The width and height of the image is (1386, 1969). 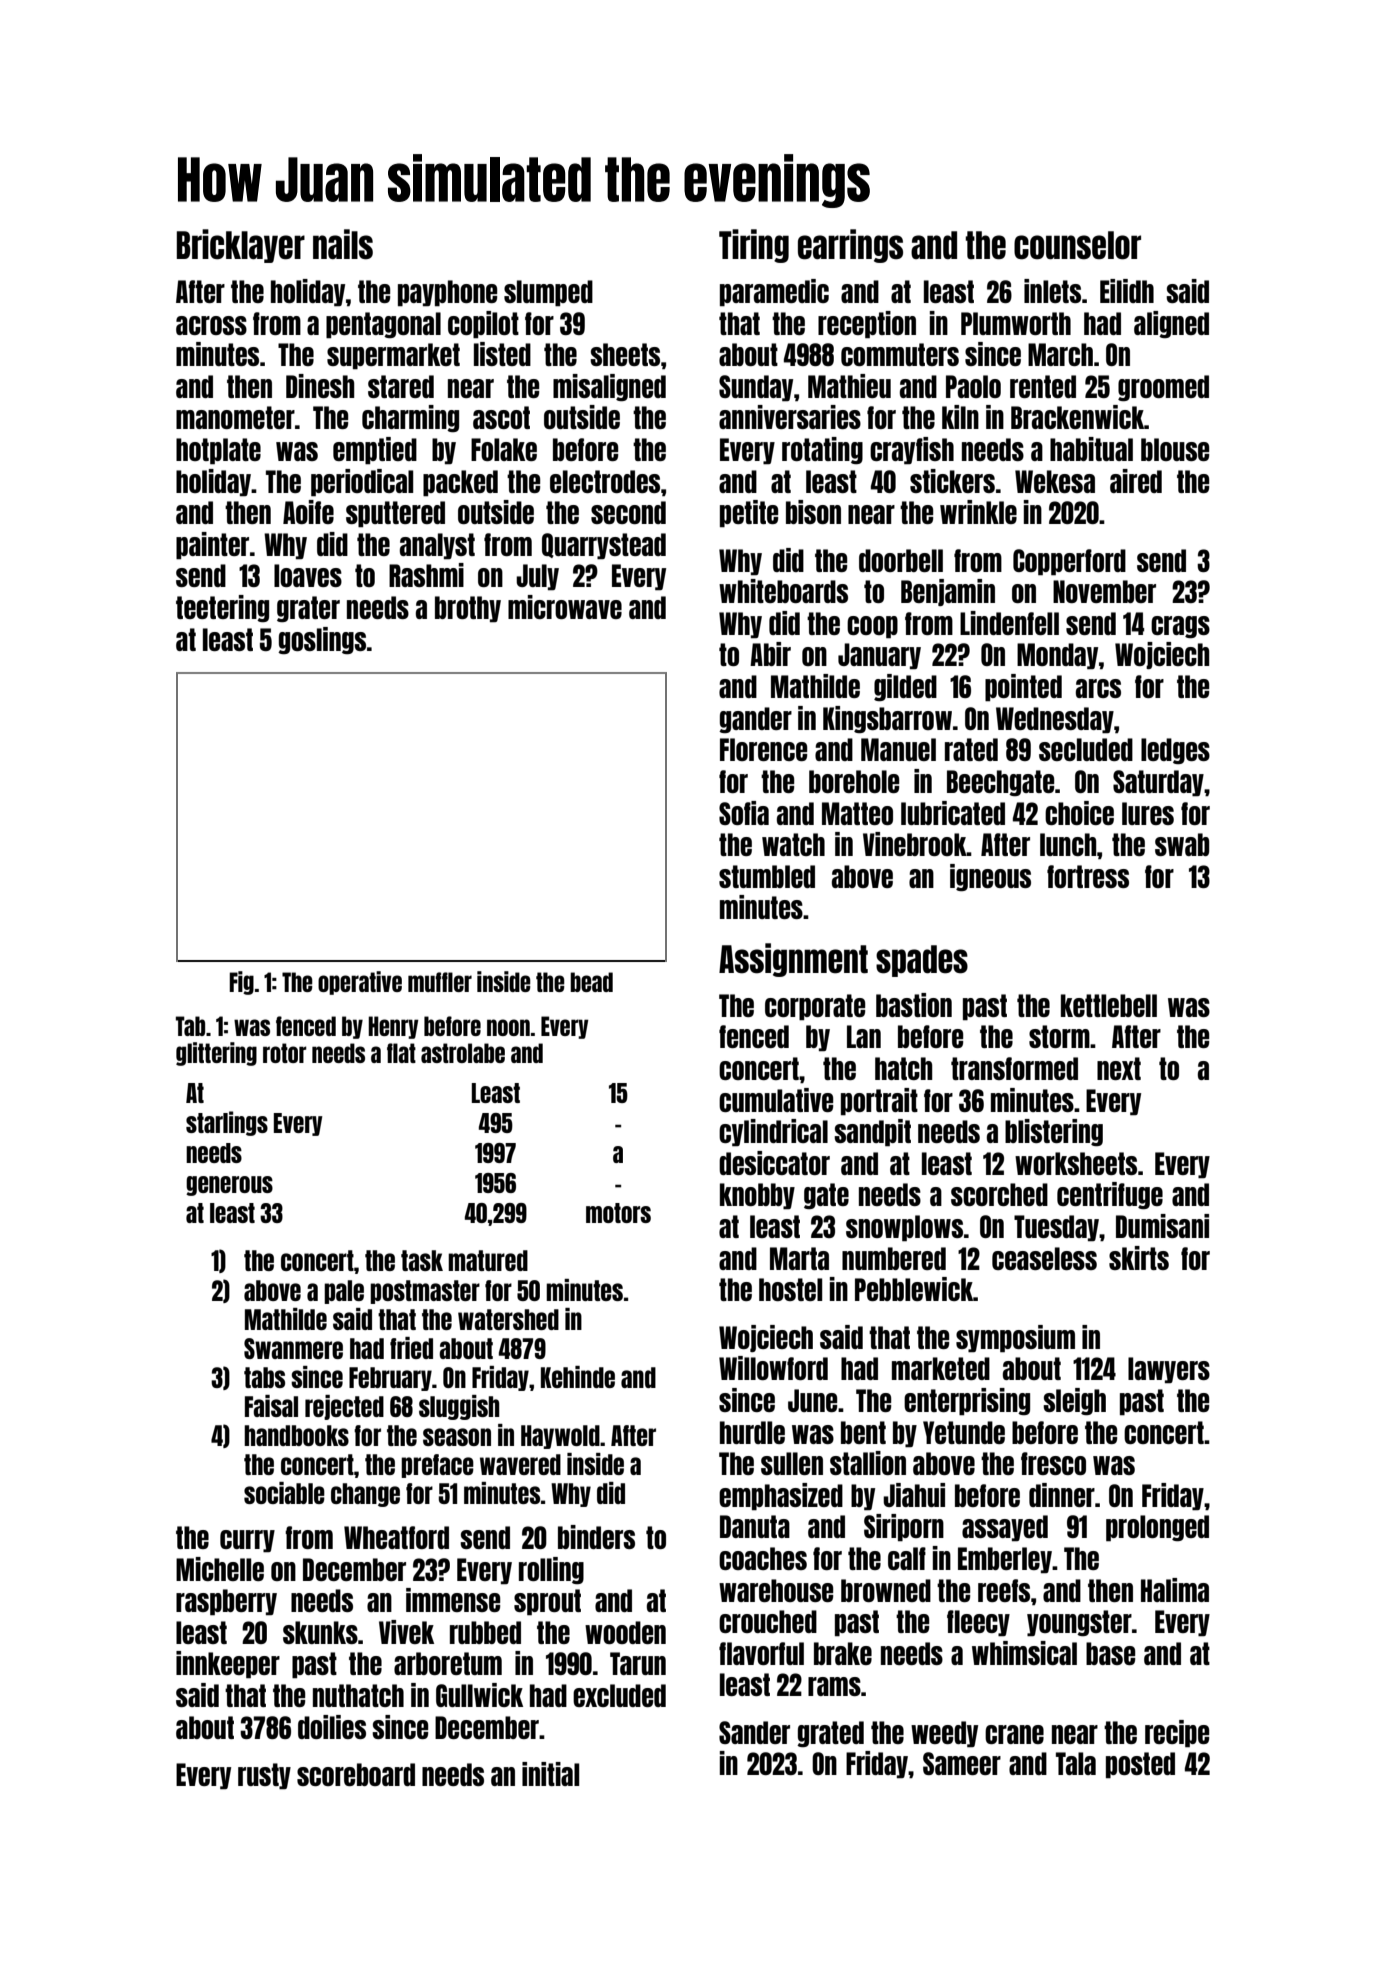 What do you see at coordinates (550, 1774) in the image?
I see `initial` at bounding box center [550, 1774].
